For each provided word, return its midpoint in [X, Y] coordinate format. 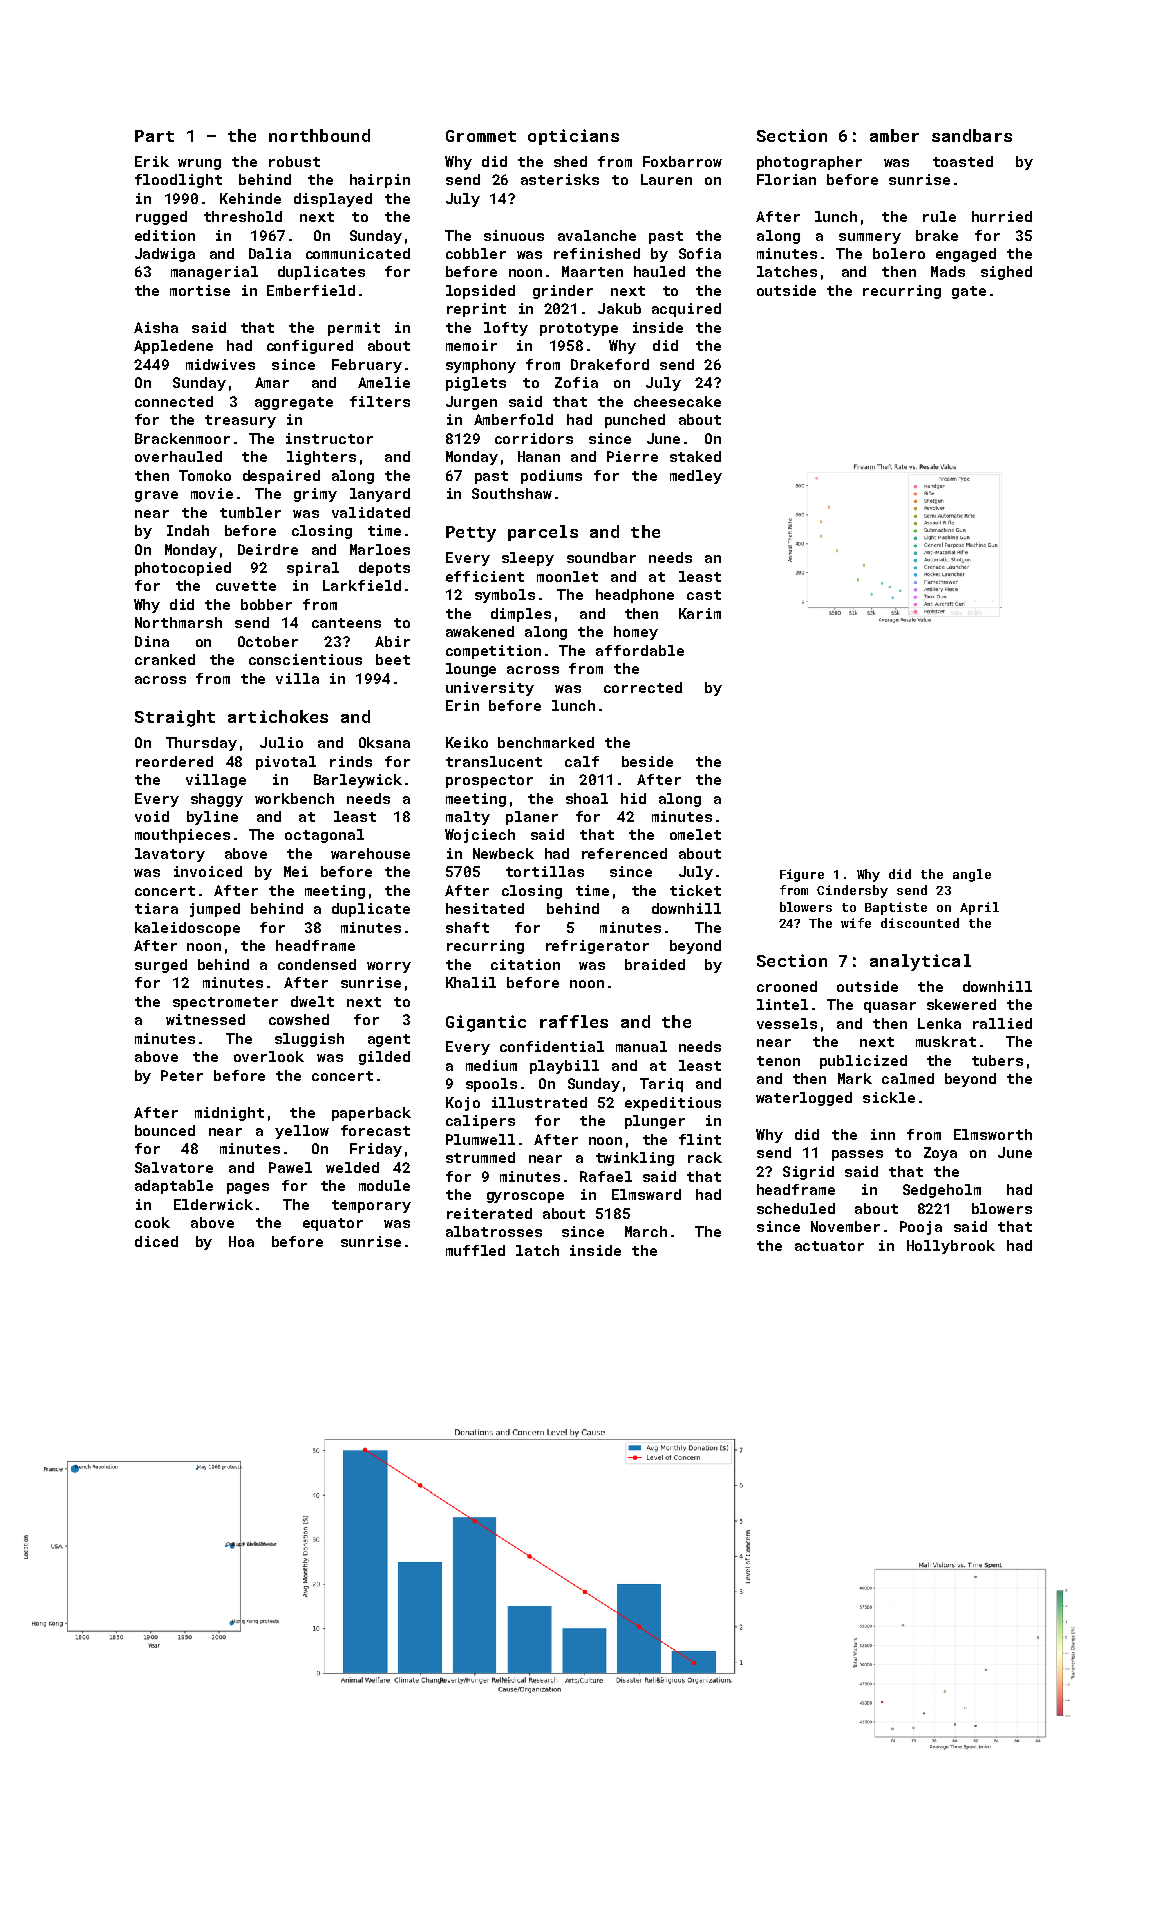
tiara [156, 908]
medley [696, 477]
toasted [963, 161]
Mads [948, 271]
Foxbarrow [682, 161]
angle [972, 875]
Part [154, 136]
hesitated [485, 908]
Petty [471, 534]
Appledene [173, 347]
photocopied [183, 569]
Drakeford [610, 364]
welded [352, 1167]
